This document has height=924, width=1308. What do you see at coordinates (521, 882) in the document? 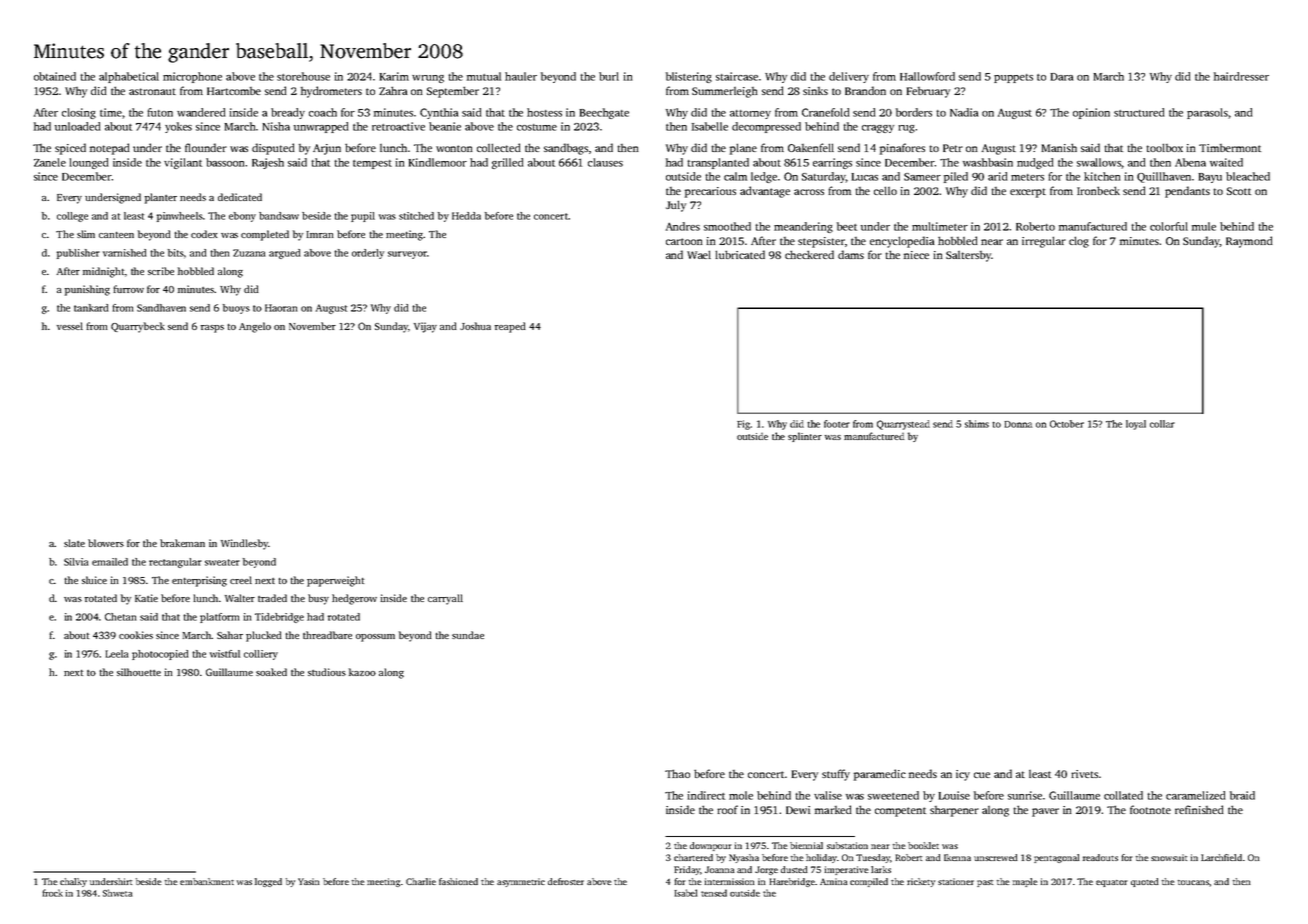
I see `asymmetric` at bounding box center [521, 882].
